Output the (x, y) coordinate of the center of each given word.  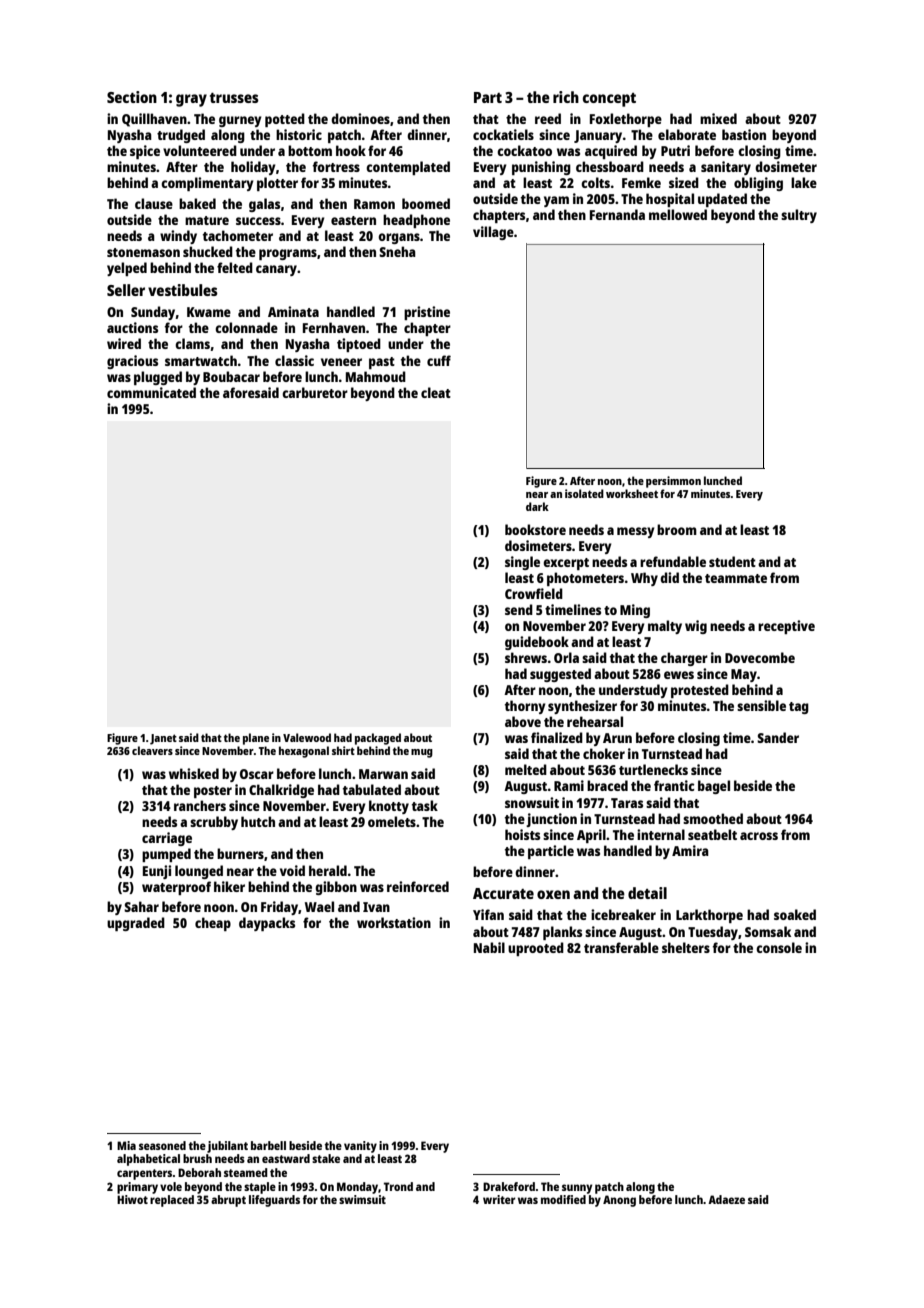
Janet (163, 739)
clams (192, 343)
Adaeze (726, 1199)
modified (563, 1199)
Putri (675, 150)
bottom (310, 150)
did (669, 577)
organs (399, 238)
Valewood (307, 737)
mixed (718, 118)
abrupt (228, 1201)
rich (566, 97)
